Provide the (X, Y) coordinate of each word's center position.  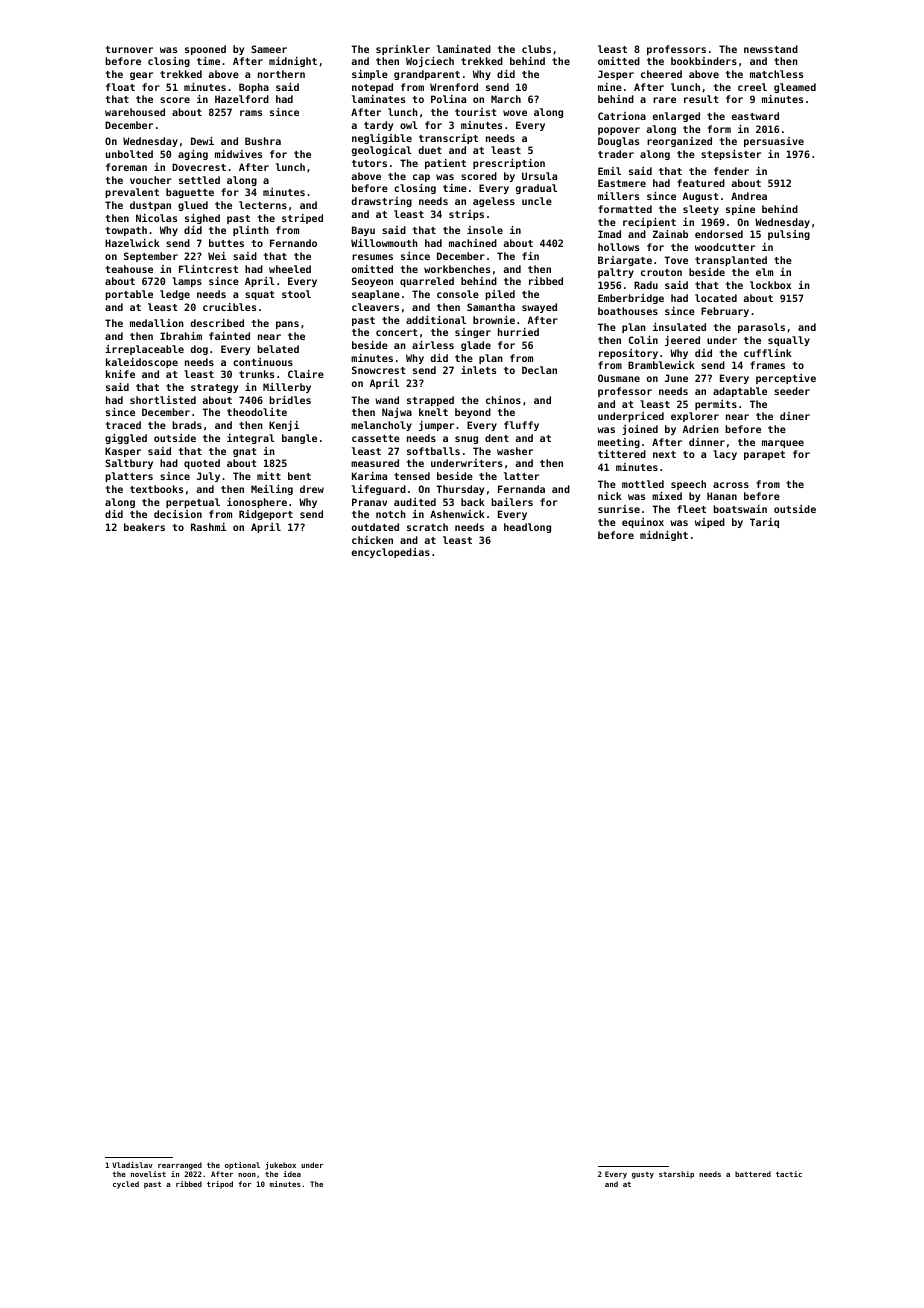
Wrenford (454, 87)
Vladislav (132, 1165)
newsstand (771, 49)
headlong (527, 528)
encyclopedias (390, 553)
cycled (126, 1185)
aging (193, 155)
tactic (789, 1174)
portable (129, 295)
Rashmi (208, 527)
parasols (761, 328)
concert (397, 332)
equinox (643, 523)
